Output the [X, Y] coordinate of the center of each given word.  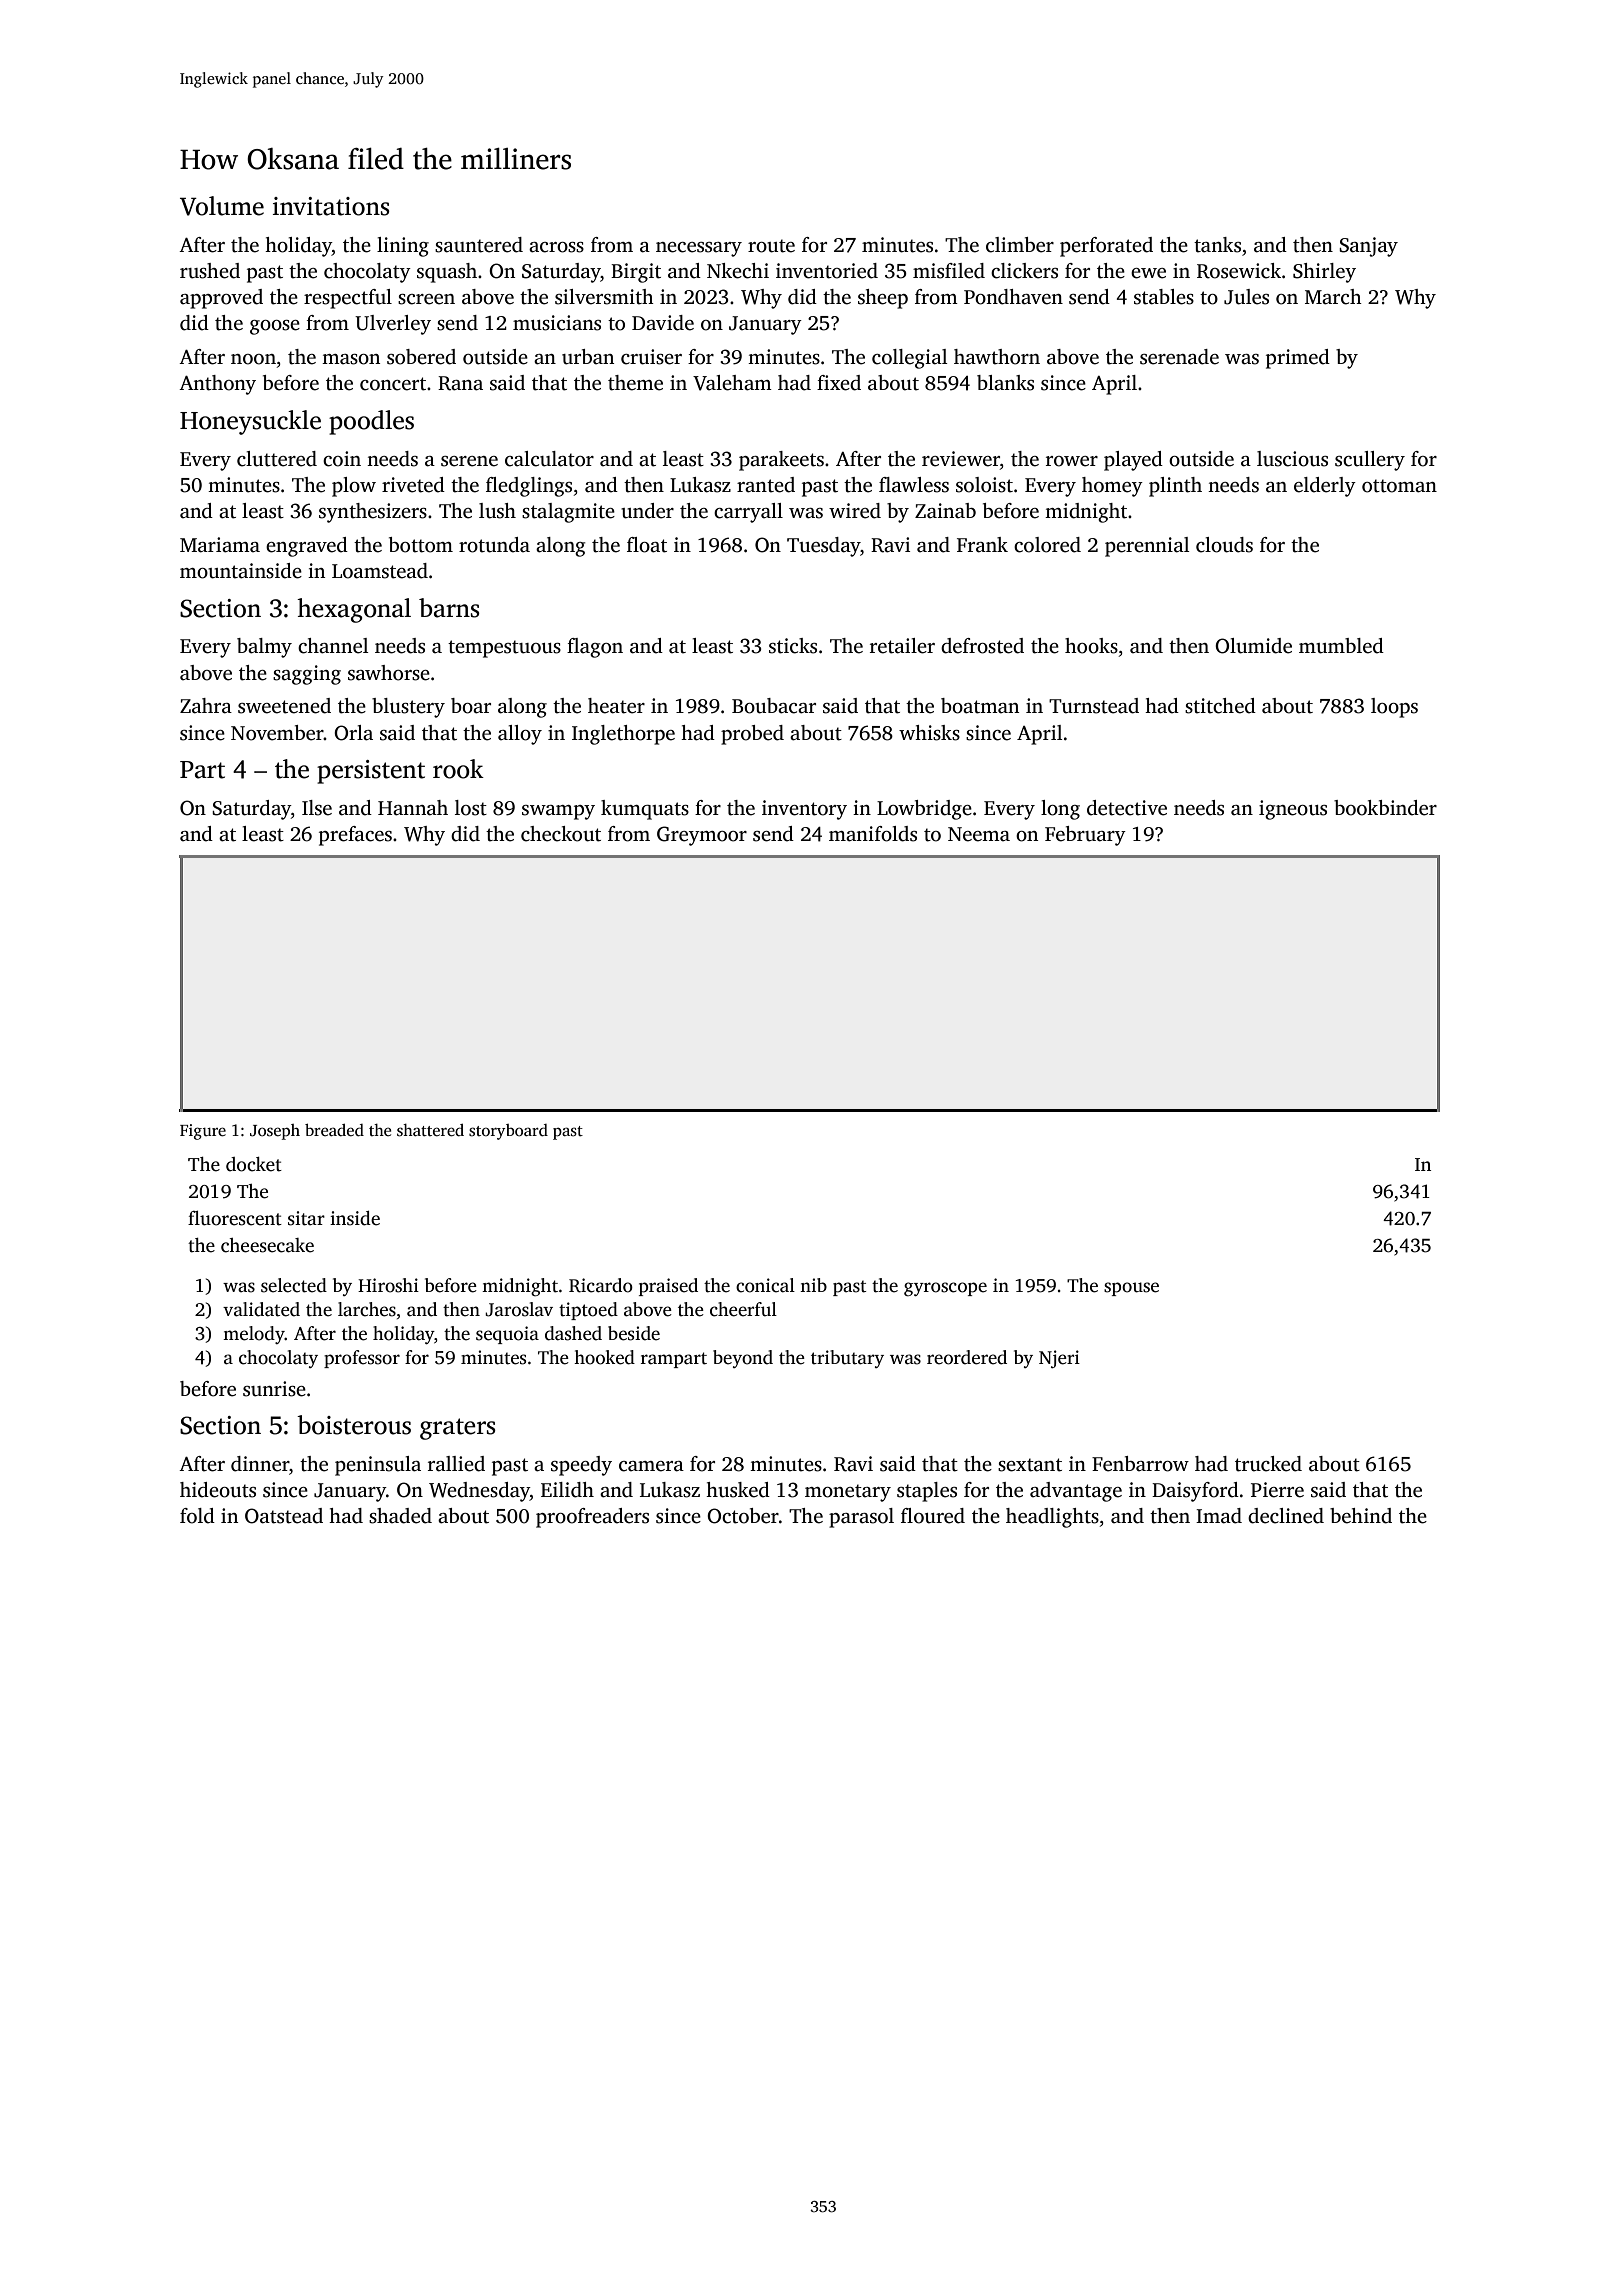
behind [1361, 1516]
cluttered [277, 459]
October [743, 1516]
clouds [1224, 545]
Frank [982, 545]
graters [458, 1429]
